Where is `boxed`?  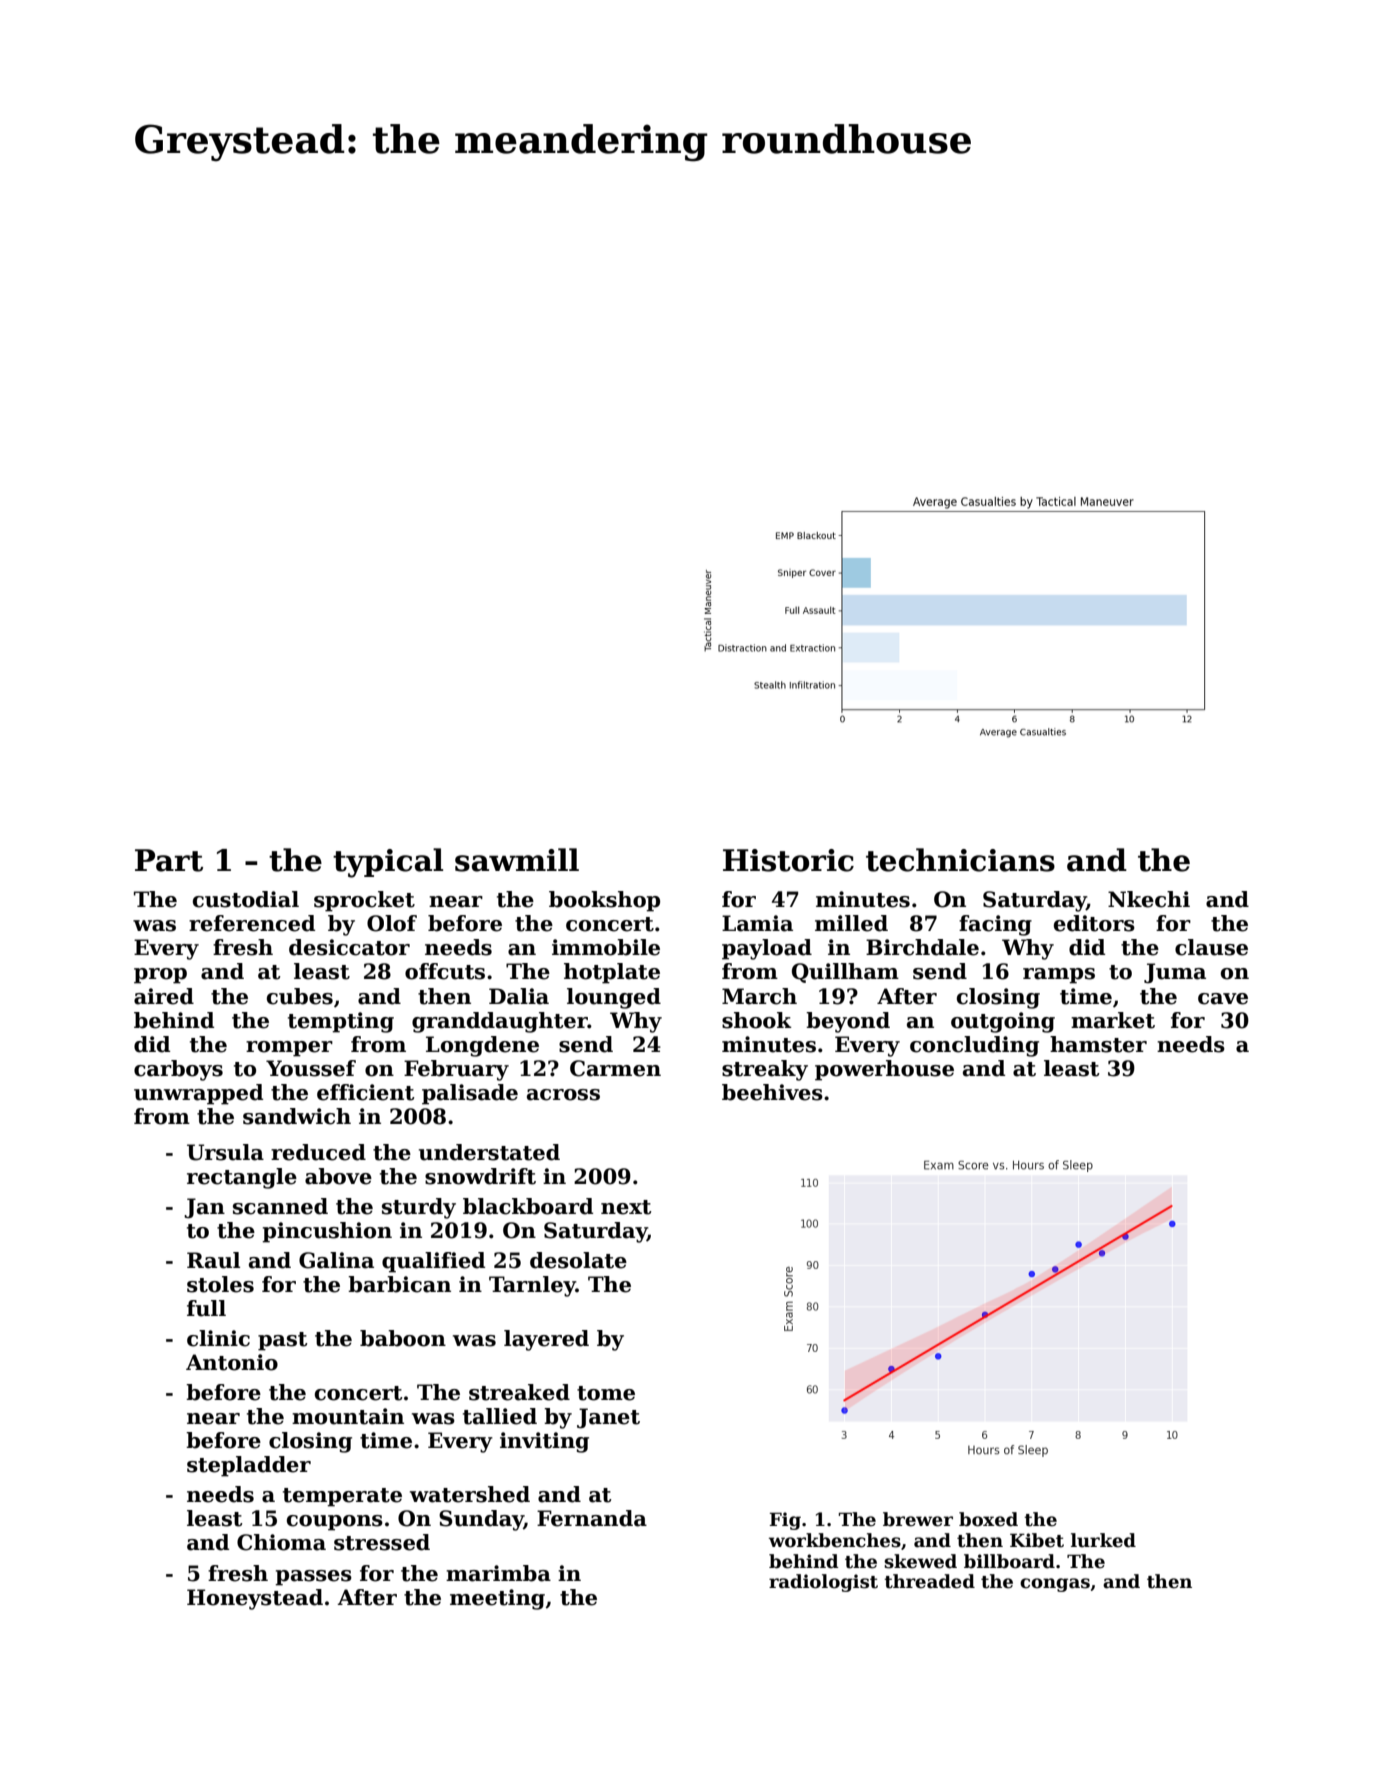
boxed is located at coordinates (988, 1519).
